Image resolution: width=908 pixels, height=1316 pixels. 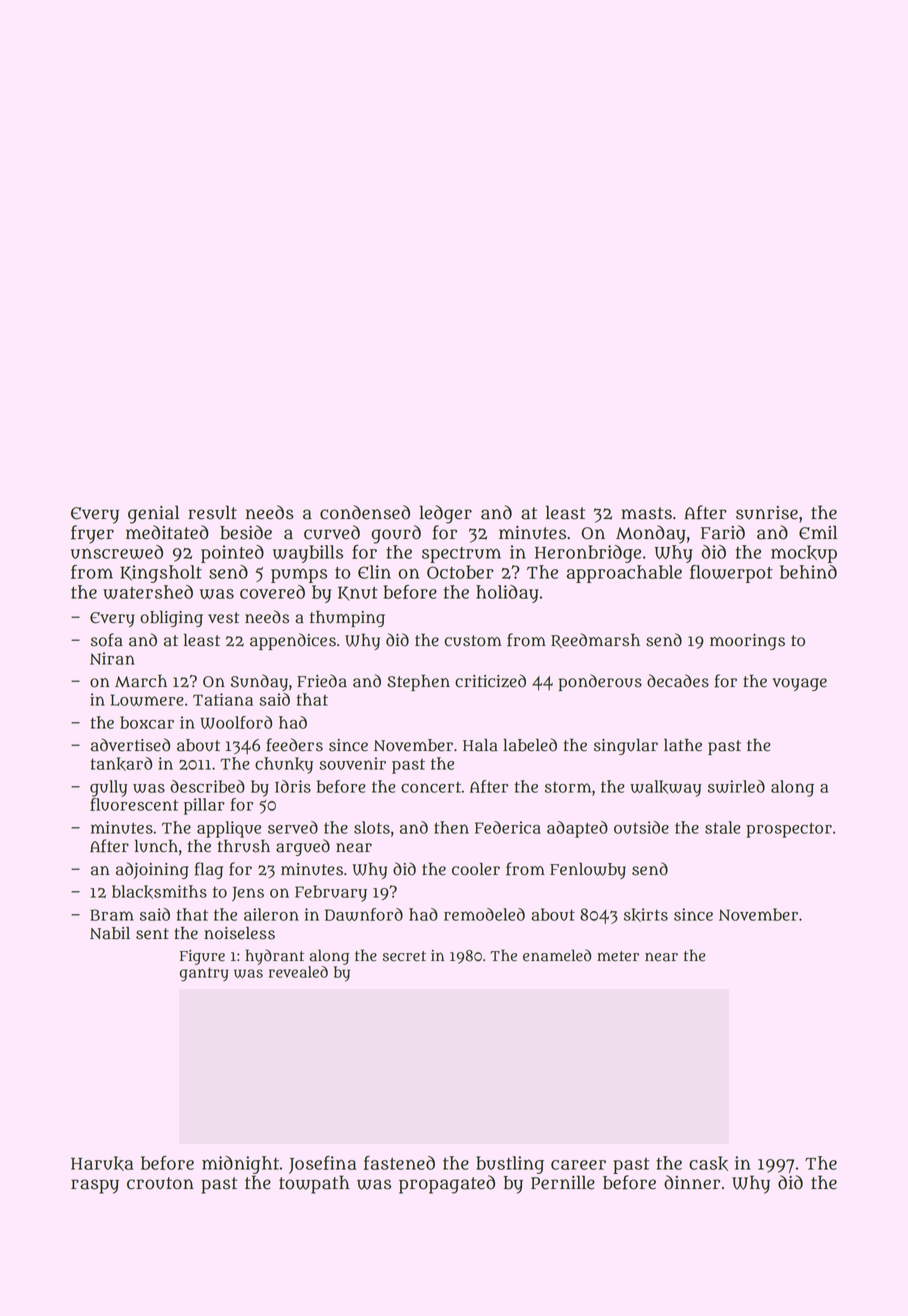 I want to click on fryer, so click(x=92, y=534).
